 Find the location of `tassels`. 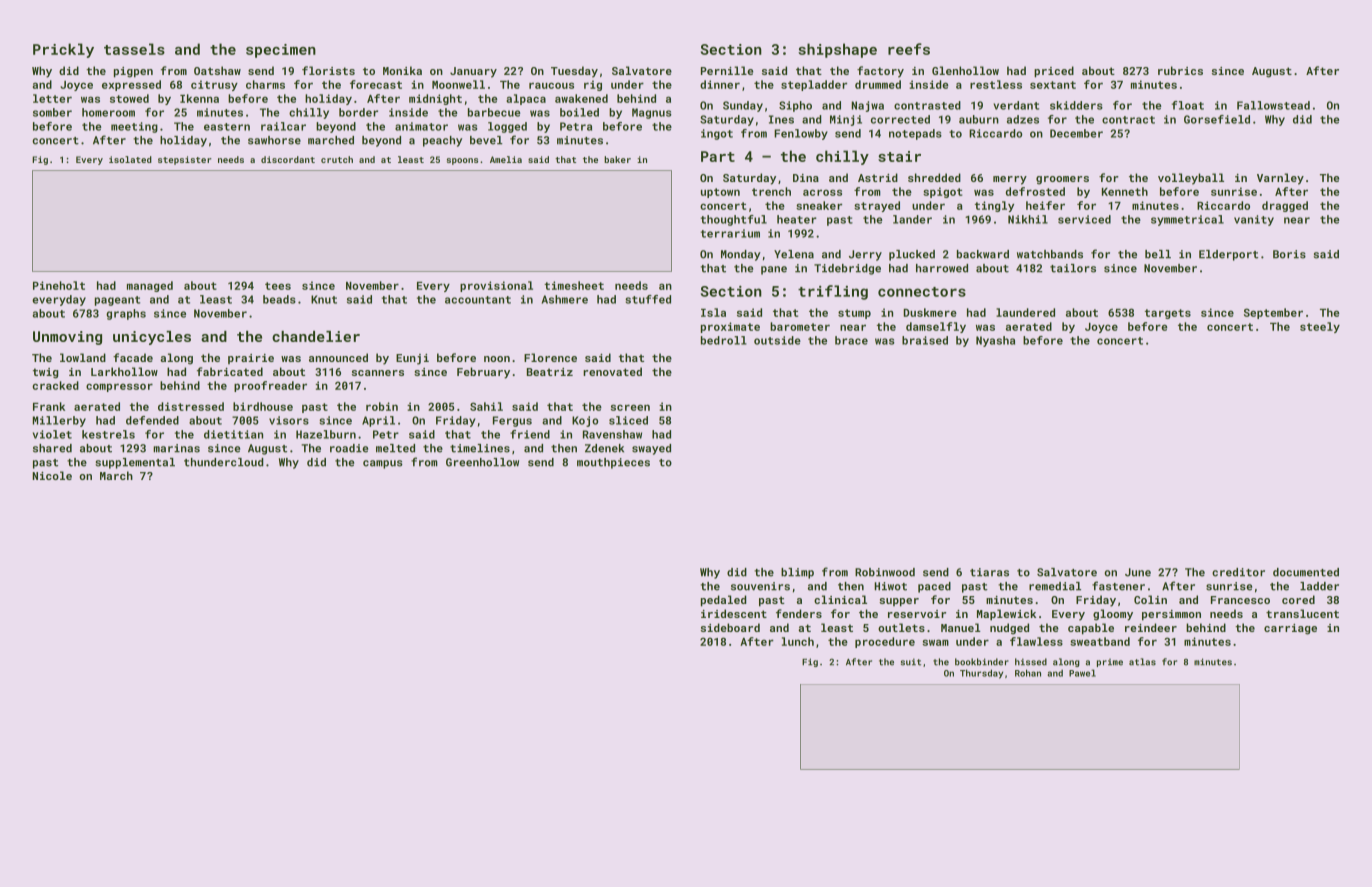

tassels is located at coordinates (134, 49).
